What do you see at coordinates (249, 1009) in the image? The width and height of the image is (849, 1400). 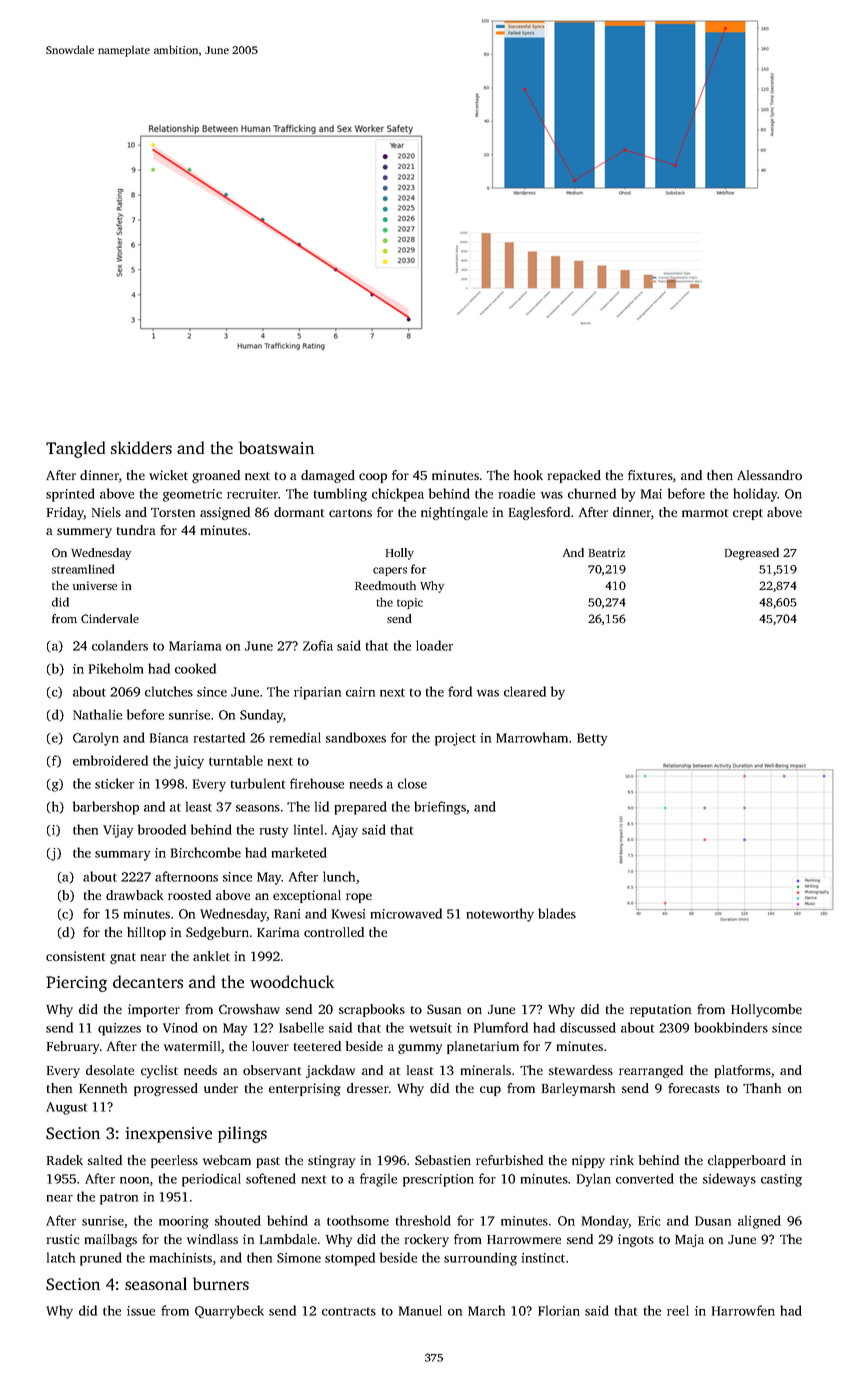 I see `Crowshaw` at bounding box center [249, 1009].
